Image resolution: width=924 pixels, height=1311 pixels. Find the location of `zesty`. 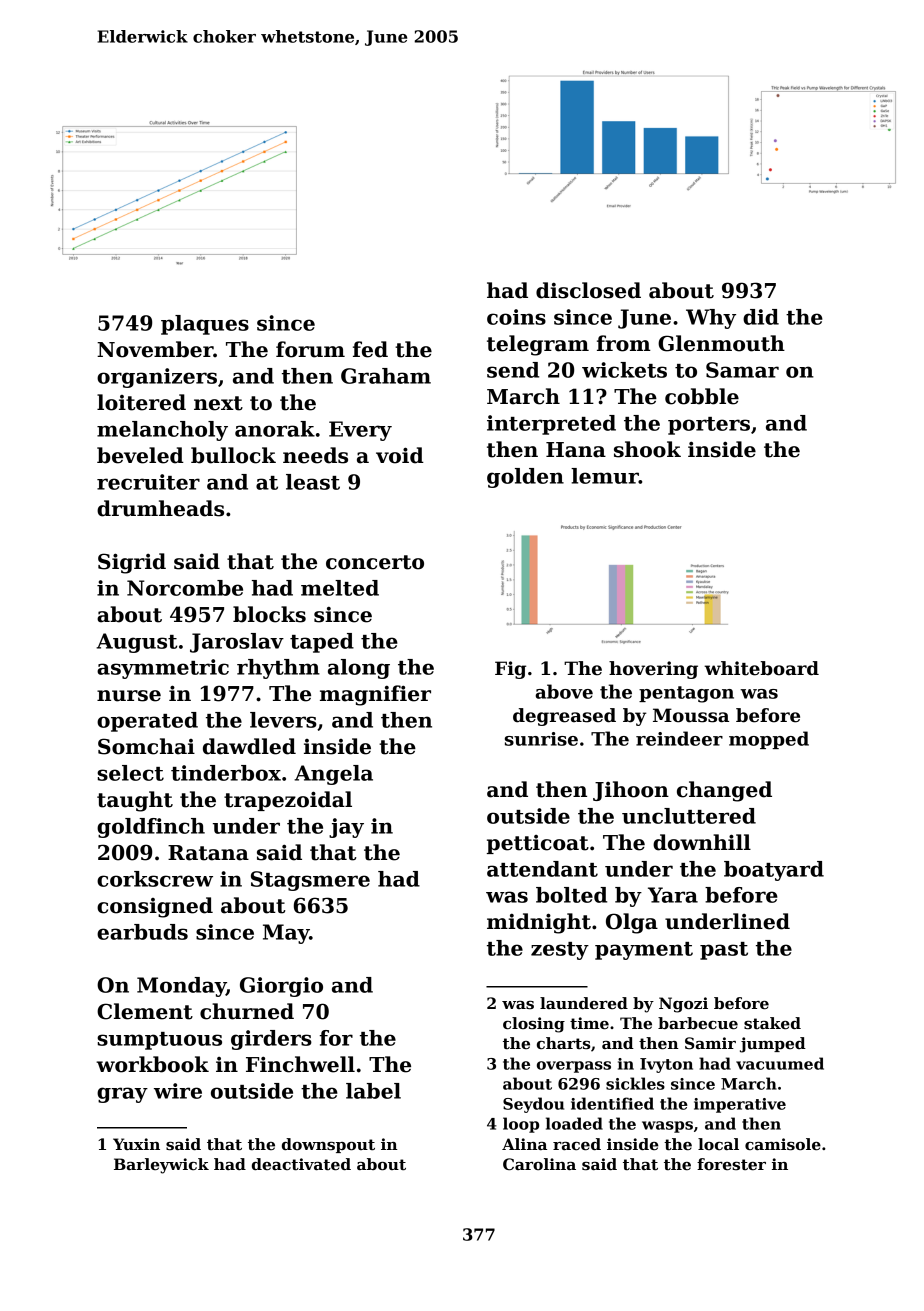

zesty is located at coordinates (560, 951).
